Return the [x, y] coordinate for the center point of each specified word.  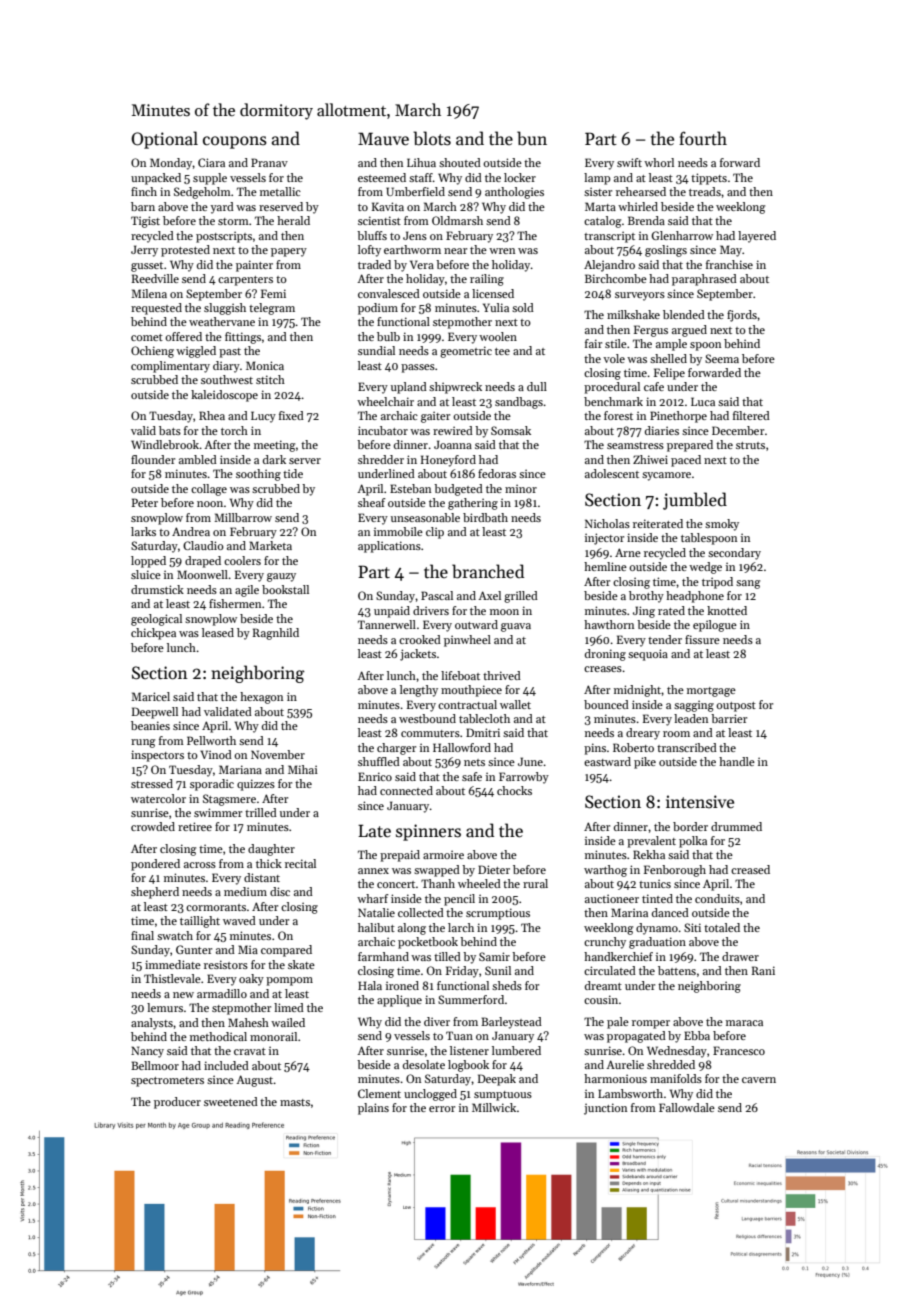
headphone [695, 597]
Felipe [669, 374]
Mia [248, 949]
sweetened [231, 1101]
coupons [235, 142]
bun [532, 138]
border [690, 826]
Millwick [494, 1107]
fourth [703, 138]
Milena [149, 293]
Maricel [150, 696]
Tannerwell [387, 624]
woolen [498, 336]
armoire [443, 854]
